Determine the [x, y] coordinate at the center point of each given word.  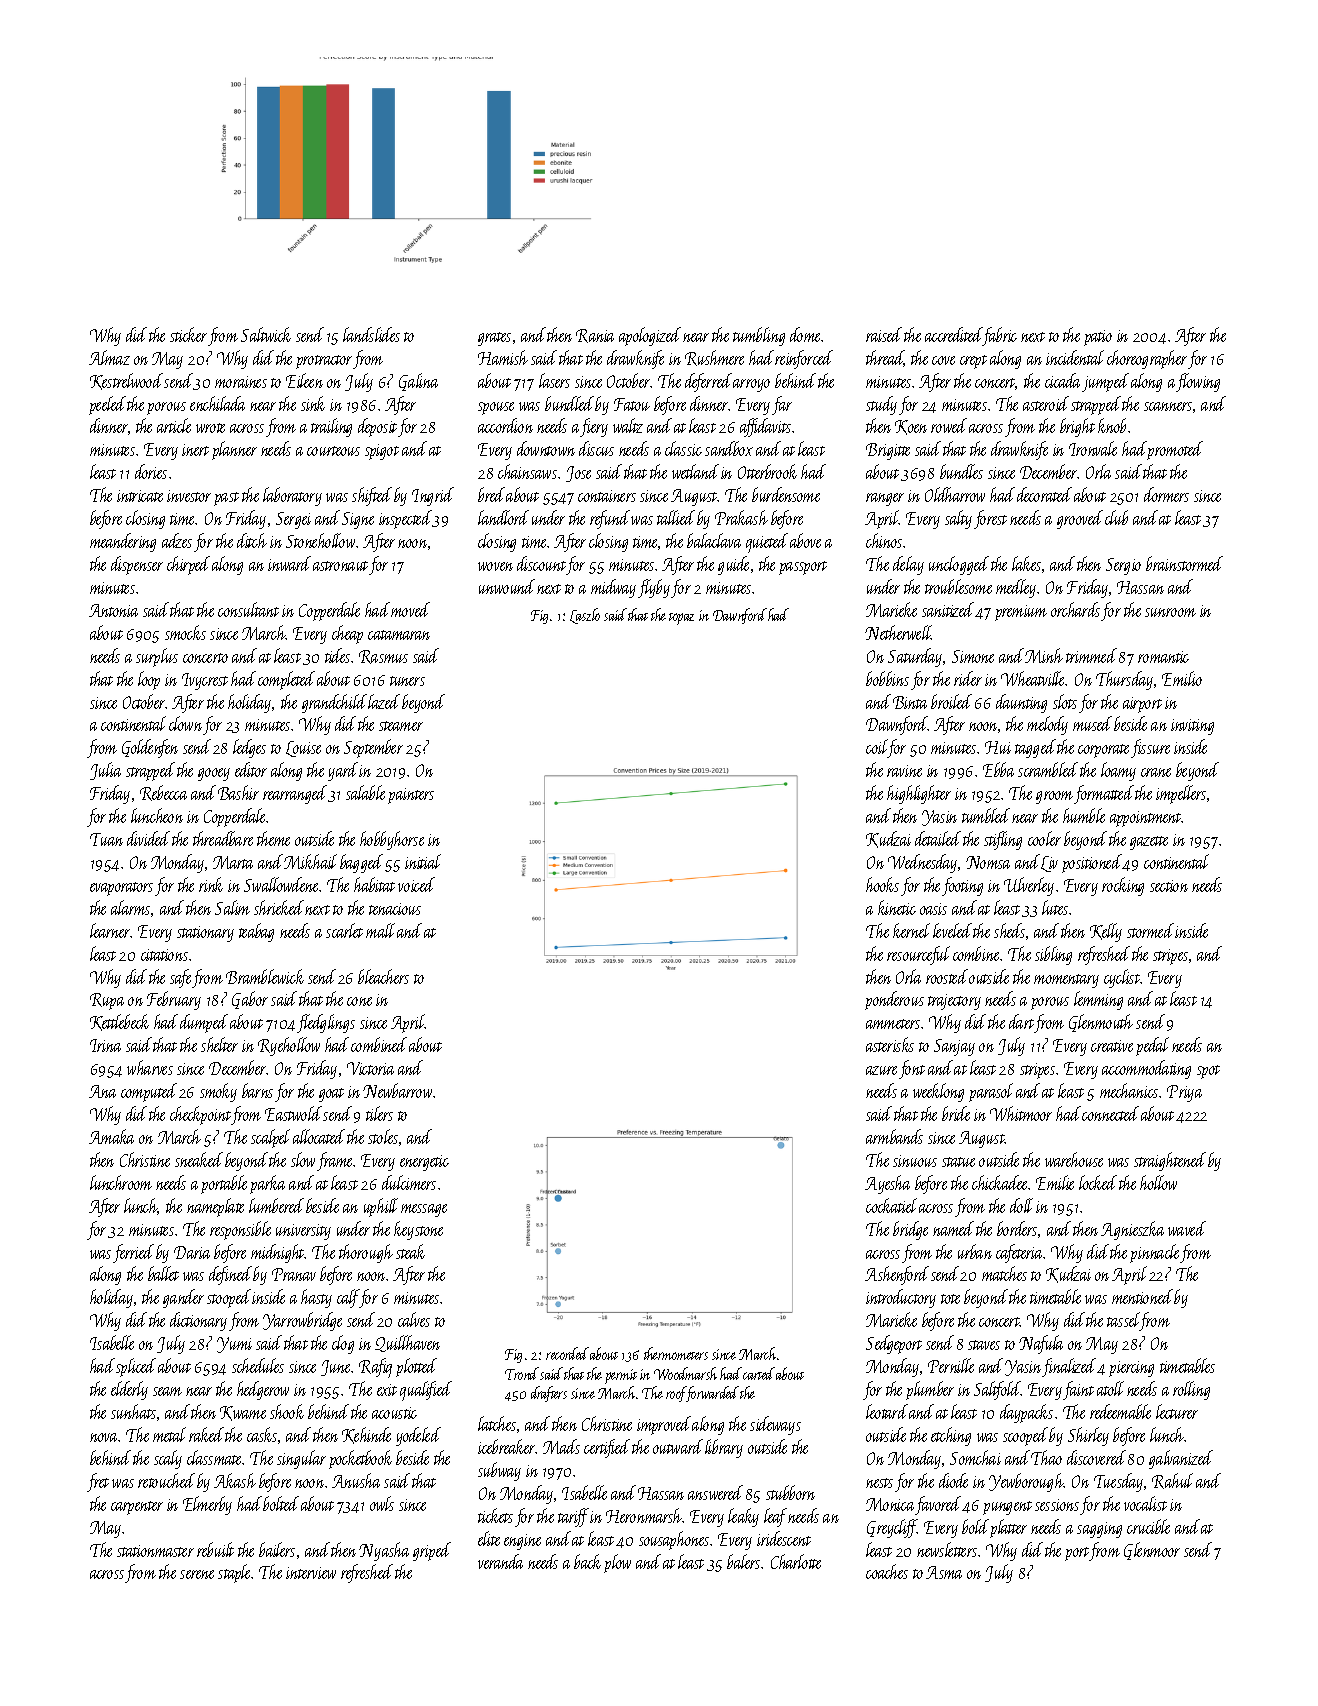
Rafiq [375, 1368]
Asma [944, 1572]
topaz [681, 619]
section [1169, 886]
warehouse [1074, 1159]
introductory [901, 1298]
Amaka [111, 1136]
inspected [405, 519]
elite [489, 1538]
